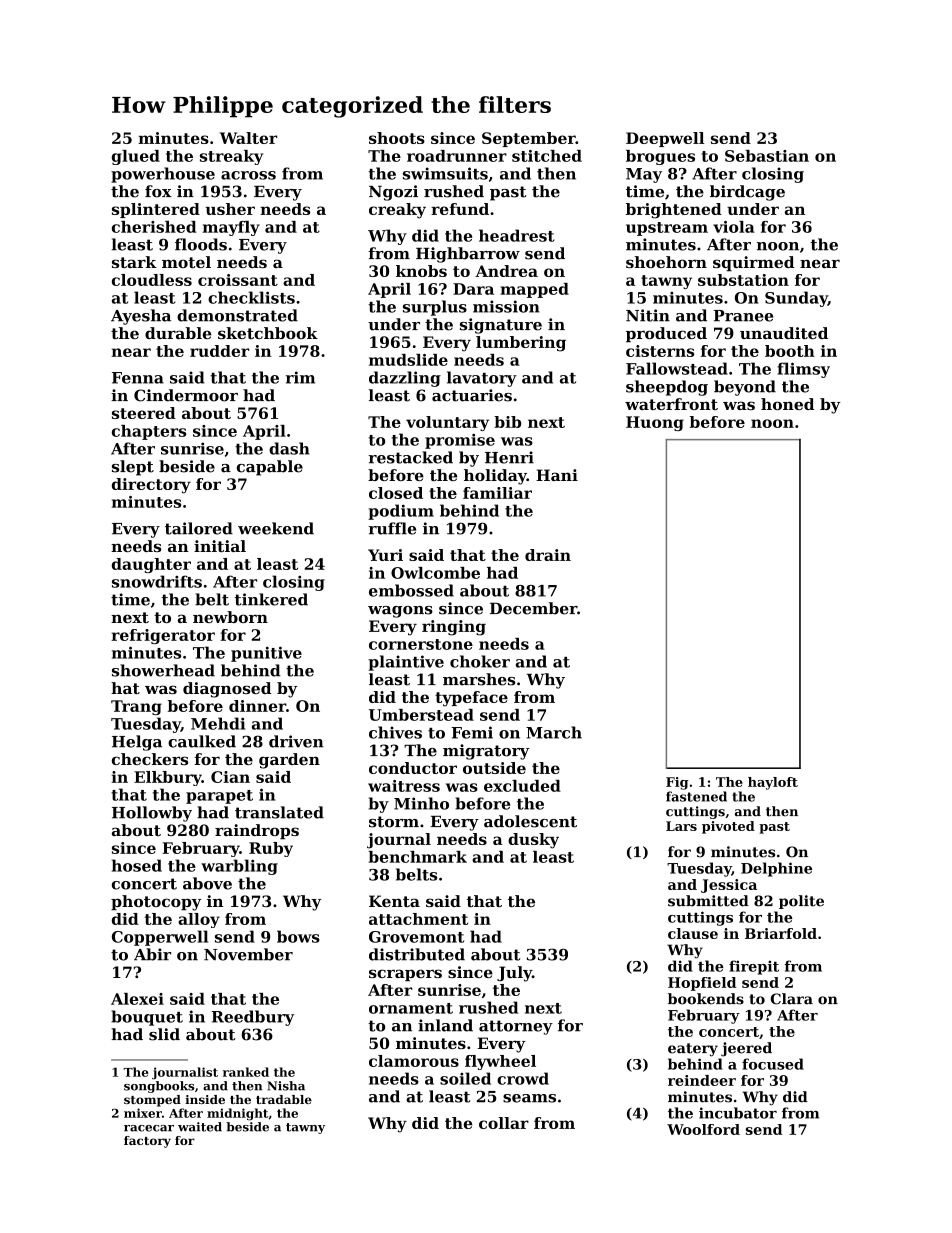  I want to click on honed, so click(787, 404).
